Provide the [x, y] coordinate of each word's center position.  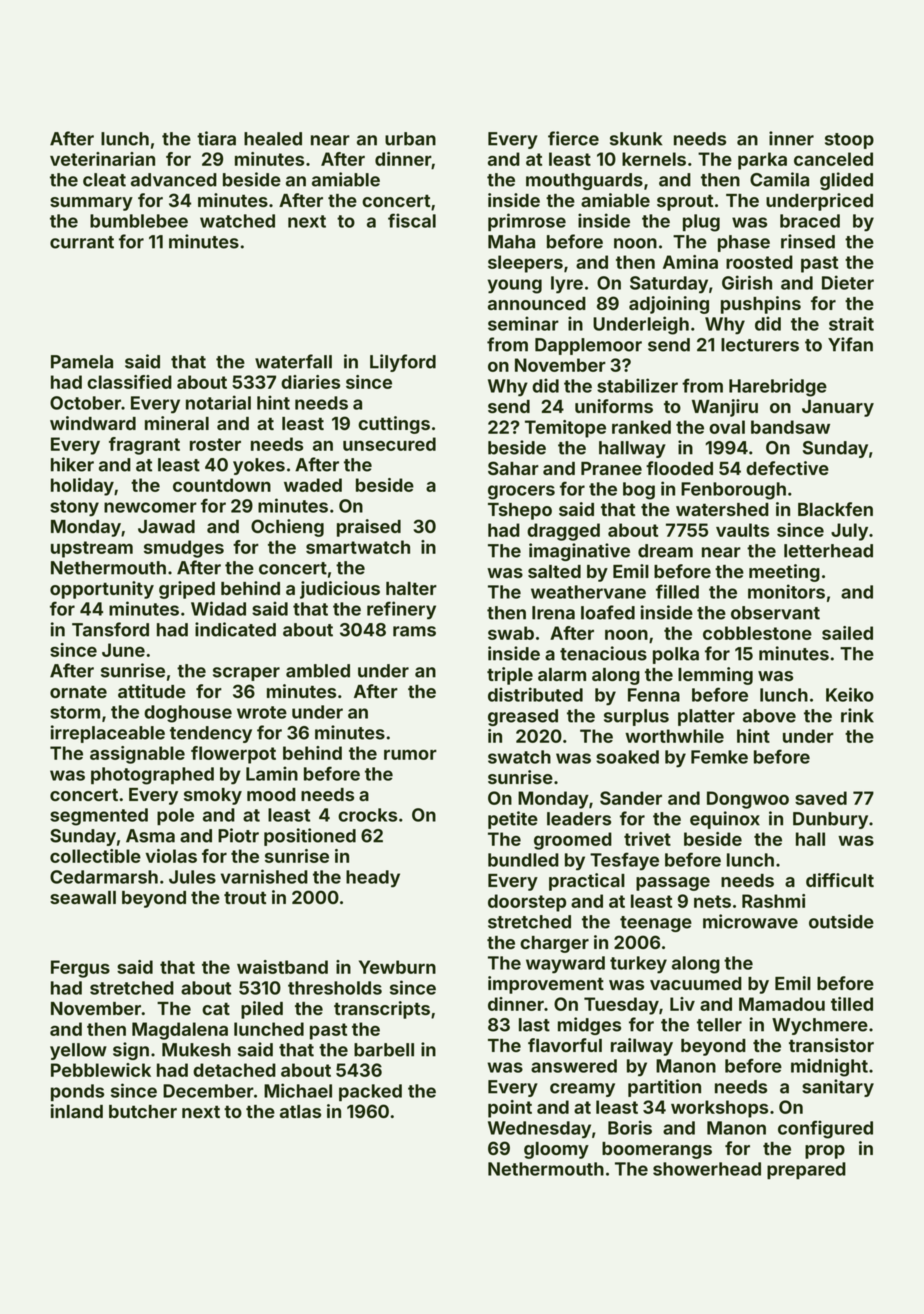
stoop [849, 141]
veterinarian [102, 159]
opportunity [102, 590]
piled [262, 1010]
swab [511, 633]
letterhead [828, 551]
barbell [384, 1050]
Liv [682, 1004]
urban [410, 139]
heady [373, 879]
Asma [150, 836]
